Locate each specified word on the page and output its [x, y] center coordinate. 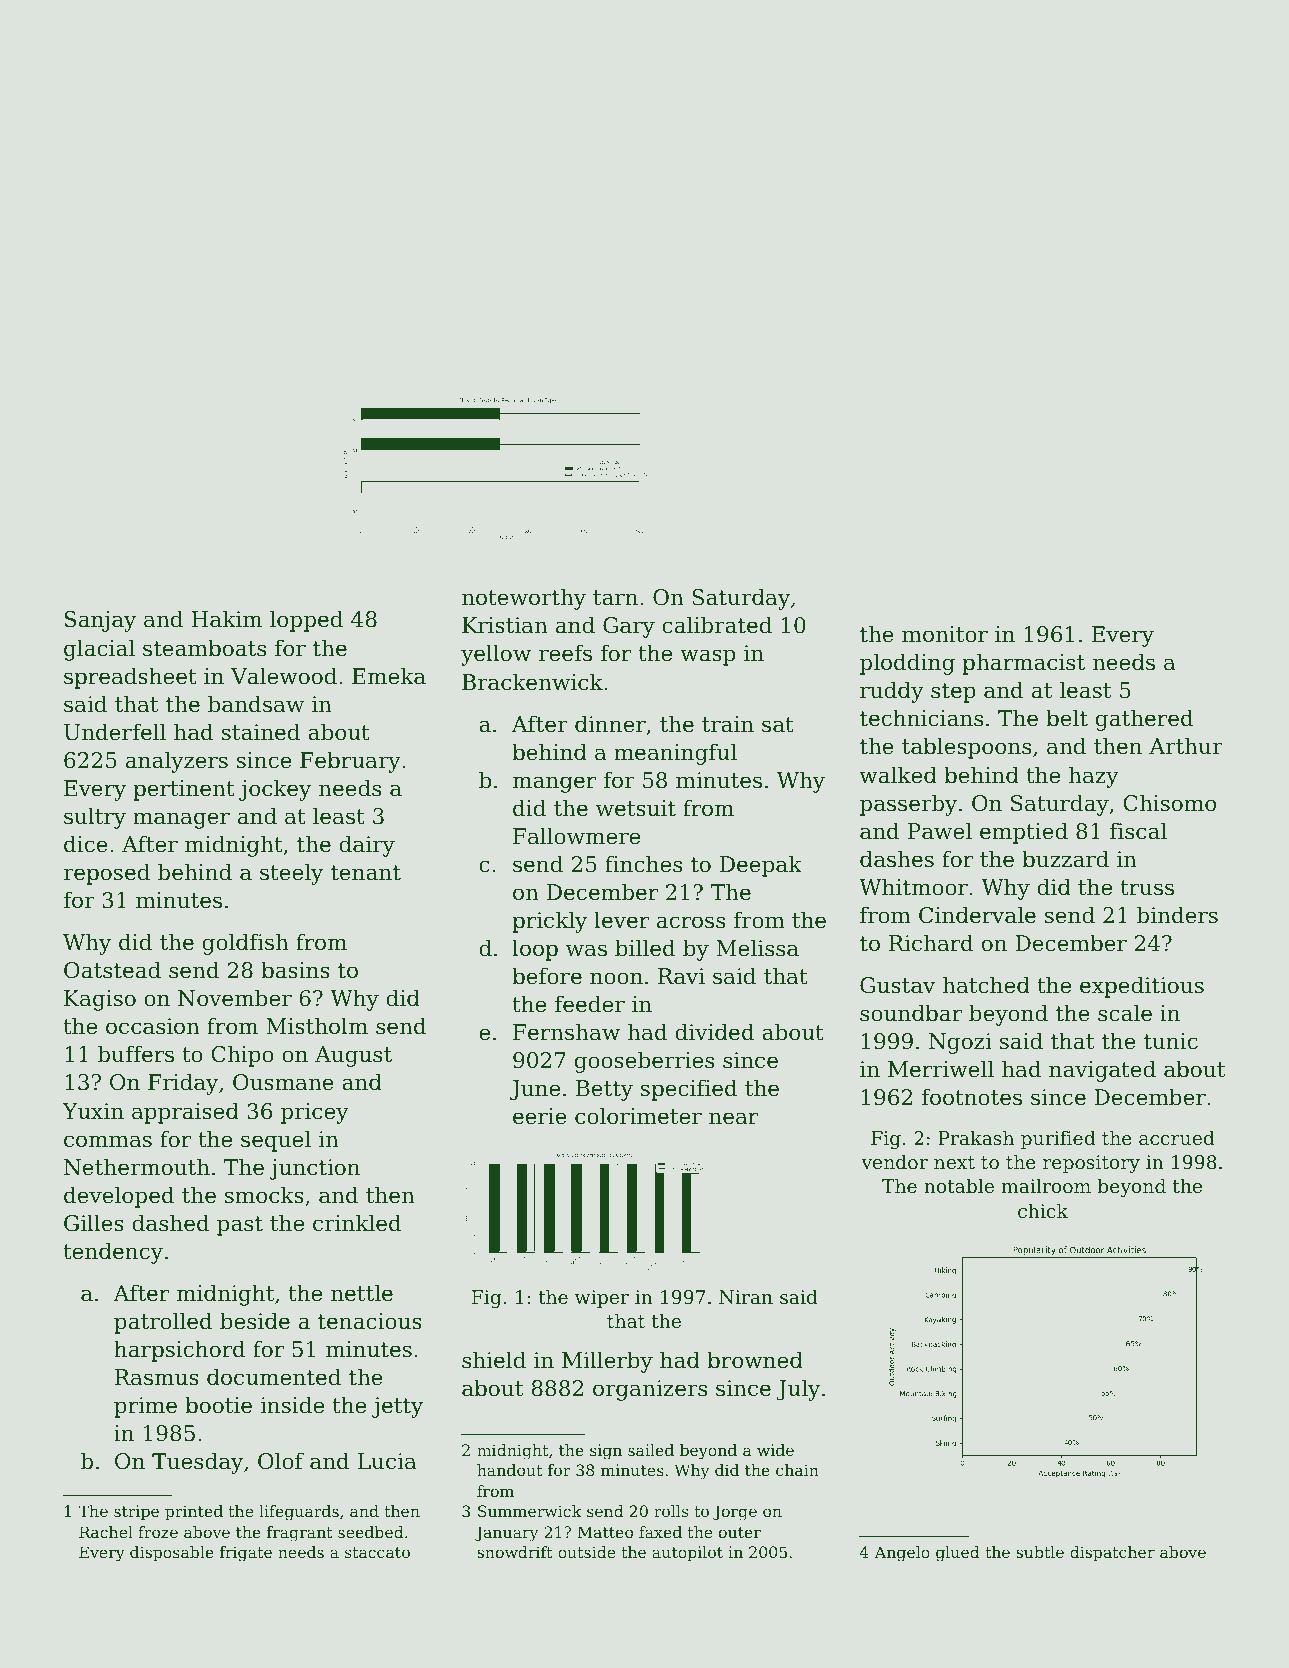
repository [1091, 1164]
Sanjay [100, 621]
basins [295, 970]
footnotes [972, 1097]
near [733, 1118]
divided [714, 1032]
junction [314, 1169]
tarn [615, 598]
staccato [377, 1552]
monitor [945, 634]
